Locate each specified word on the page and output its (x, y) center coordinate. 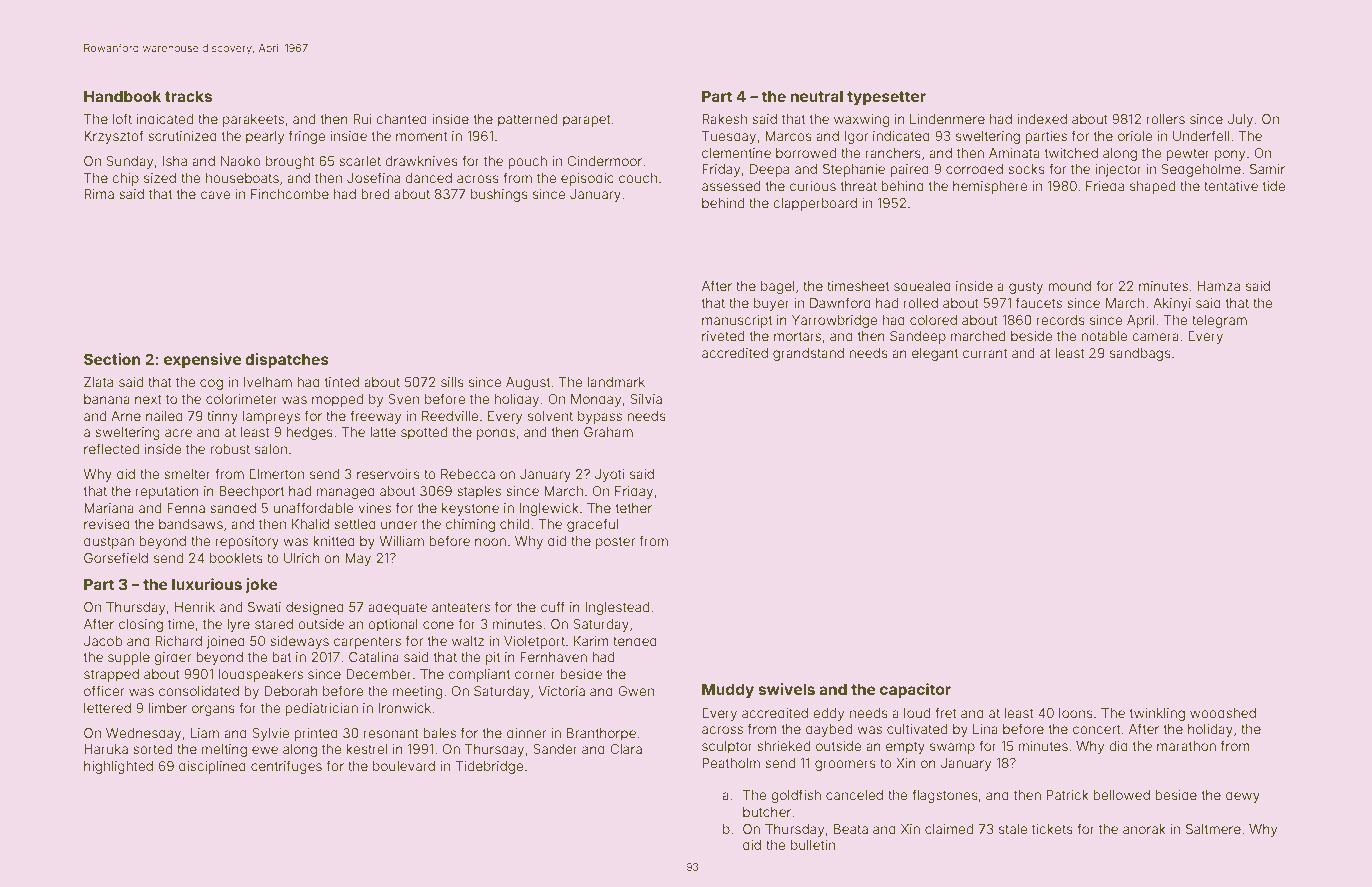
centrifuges (286, 767)
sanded (233, 508)
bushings (499, 195)
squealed (922, 287)
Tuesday (729, 137)
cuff (553, 606)
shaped (1152, 187)
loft (122, 118)
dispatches (287, 360)
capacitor (915, 690)
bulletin (813, 845)
